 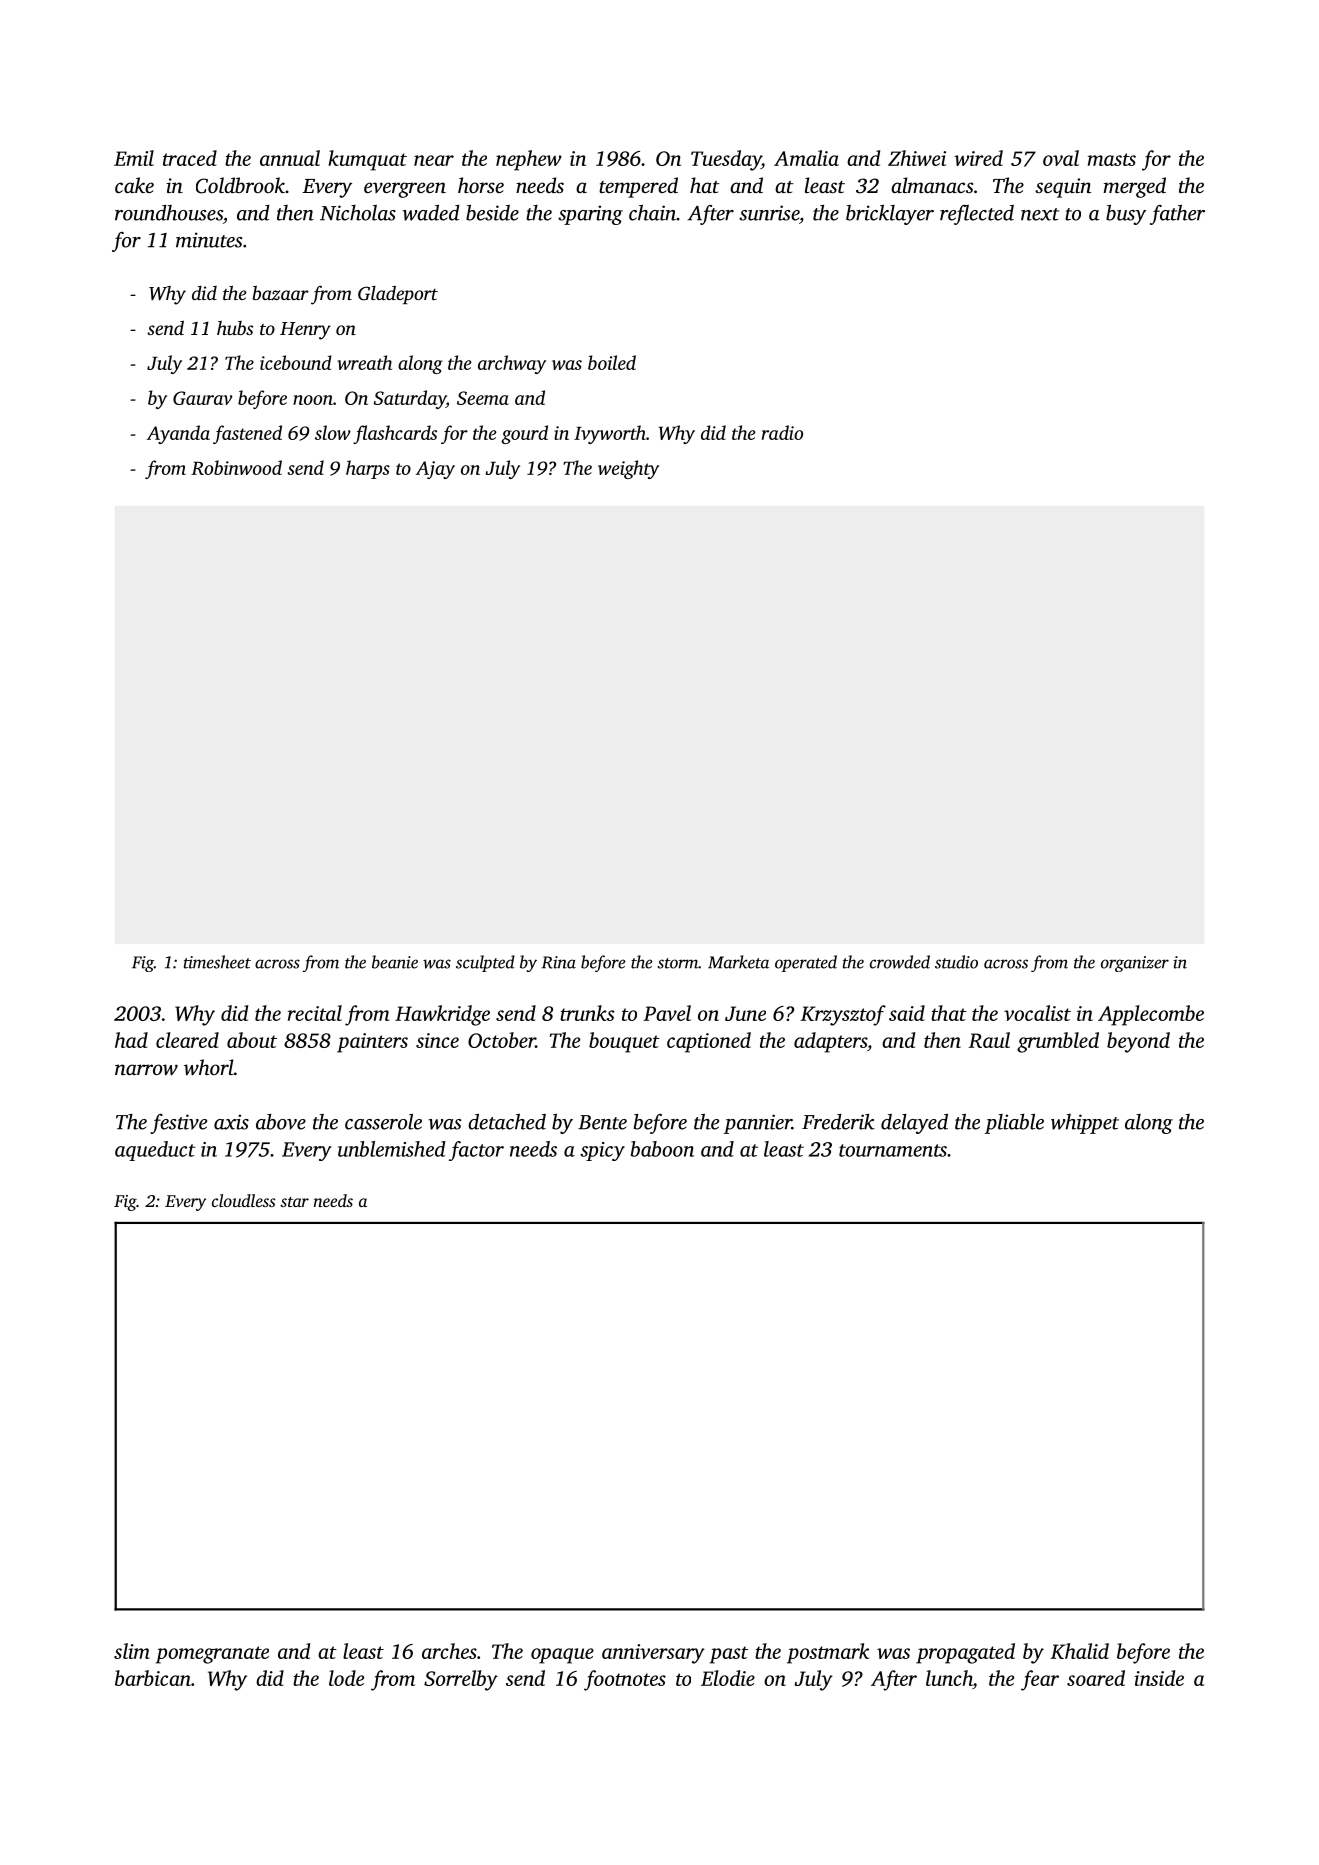 I want to click on next, so click(x=1040, y=214).
